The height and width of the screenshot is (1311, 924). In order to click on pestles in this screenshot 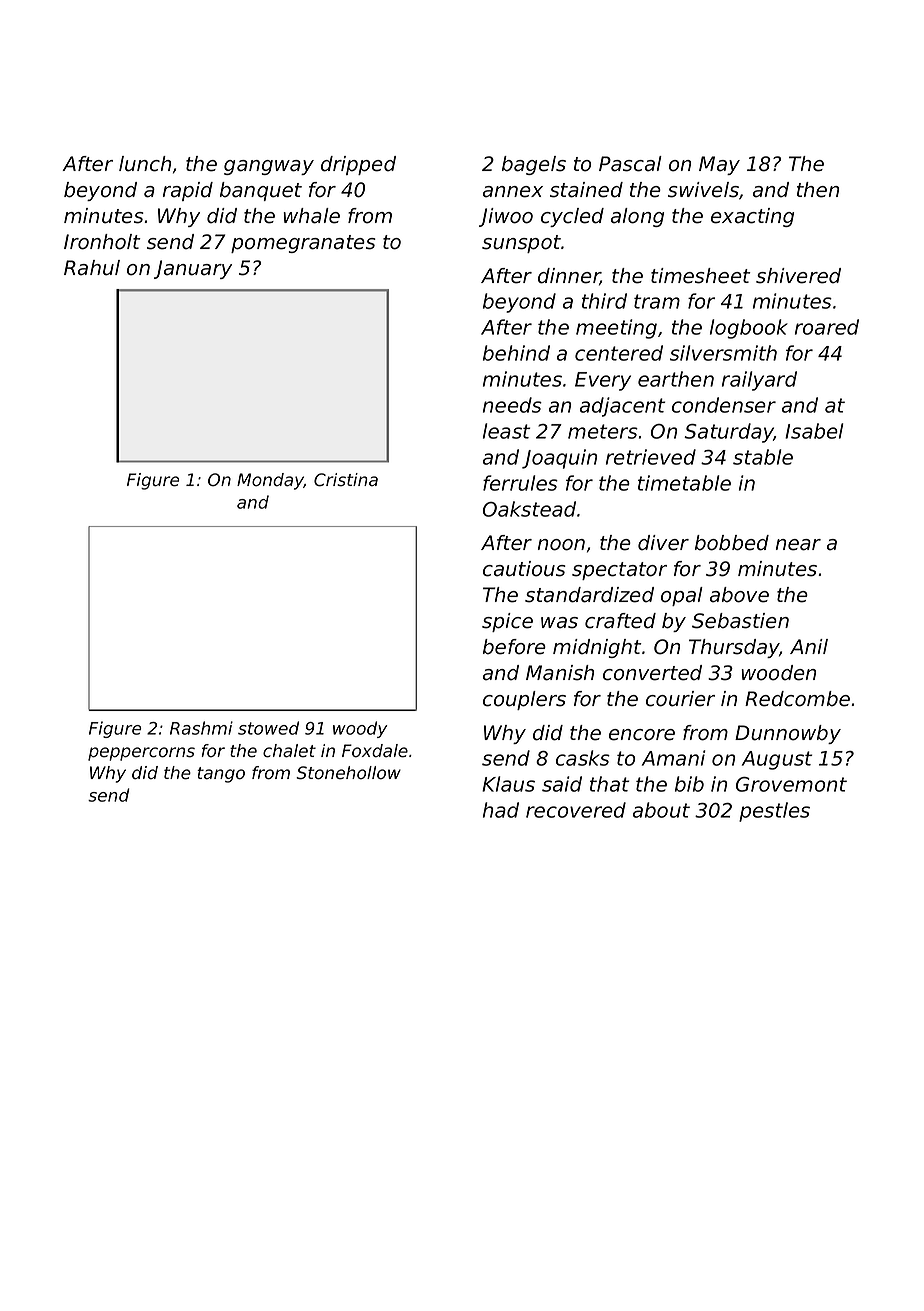, I will do `click(774, 812)`.
